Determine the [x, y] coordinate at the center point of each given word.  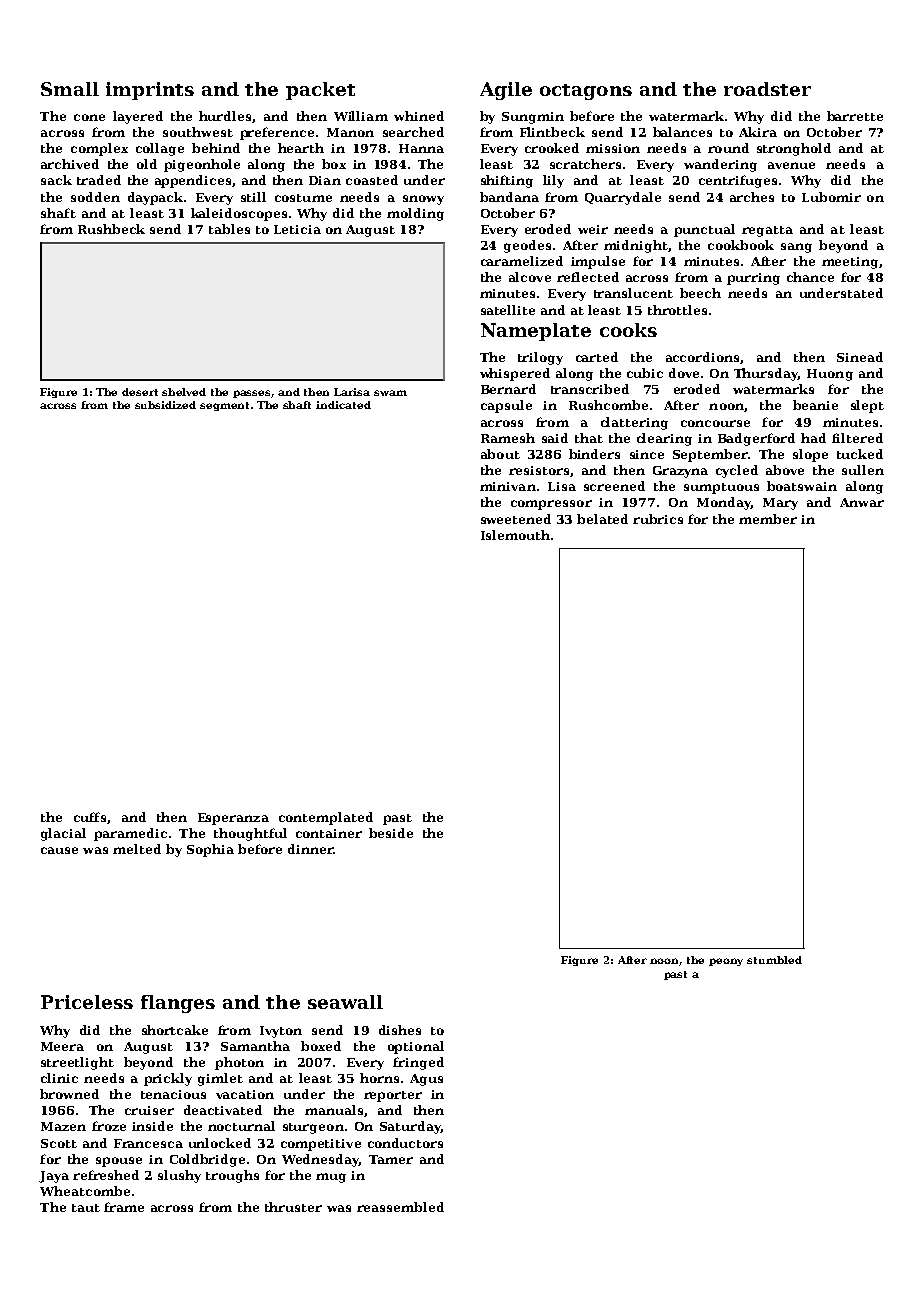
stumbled [774, 960]
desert [140, 392]
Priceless [87, 1002]
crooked [552, 148]
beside [391, 833]
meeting [850, 263]
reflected [588, 277]
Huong [830, 375]
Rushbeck [111, 229]
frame [124, 1207]
